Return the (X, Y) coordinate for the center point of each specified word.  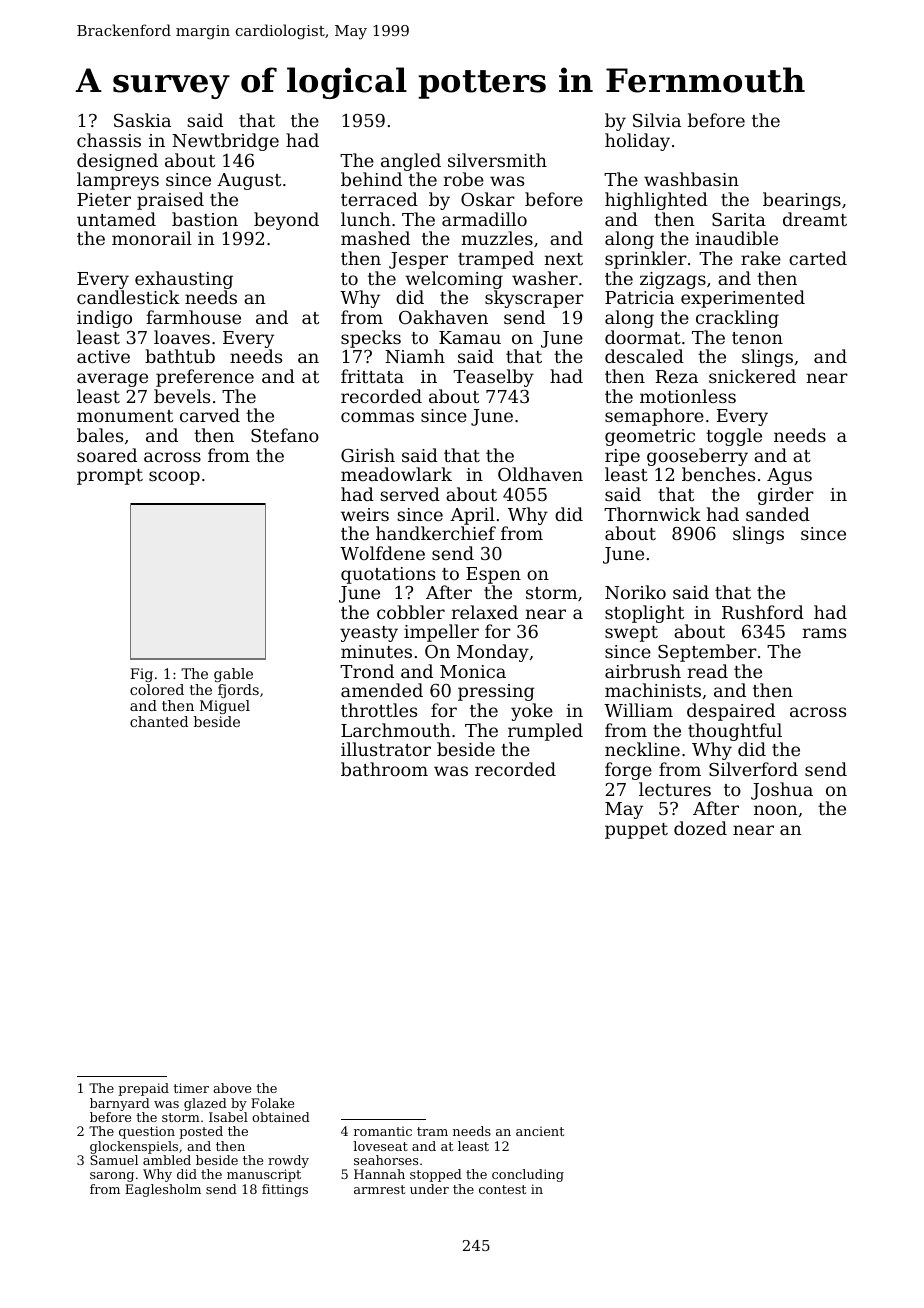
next (564, 259)
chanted (159, 721)
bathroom (384, 769)
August (249, 181)
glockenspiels (134, 1147)
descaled (644, 356)
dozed (700, 828)
